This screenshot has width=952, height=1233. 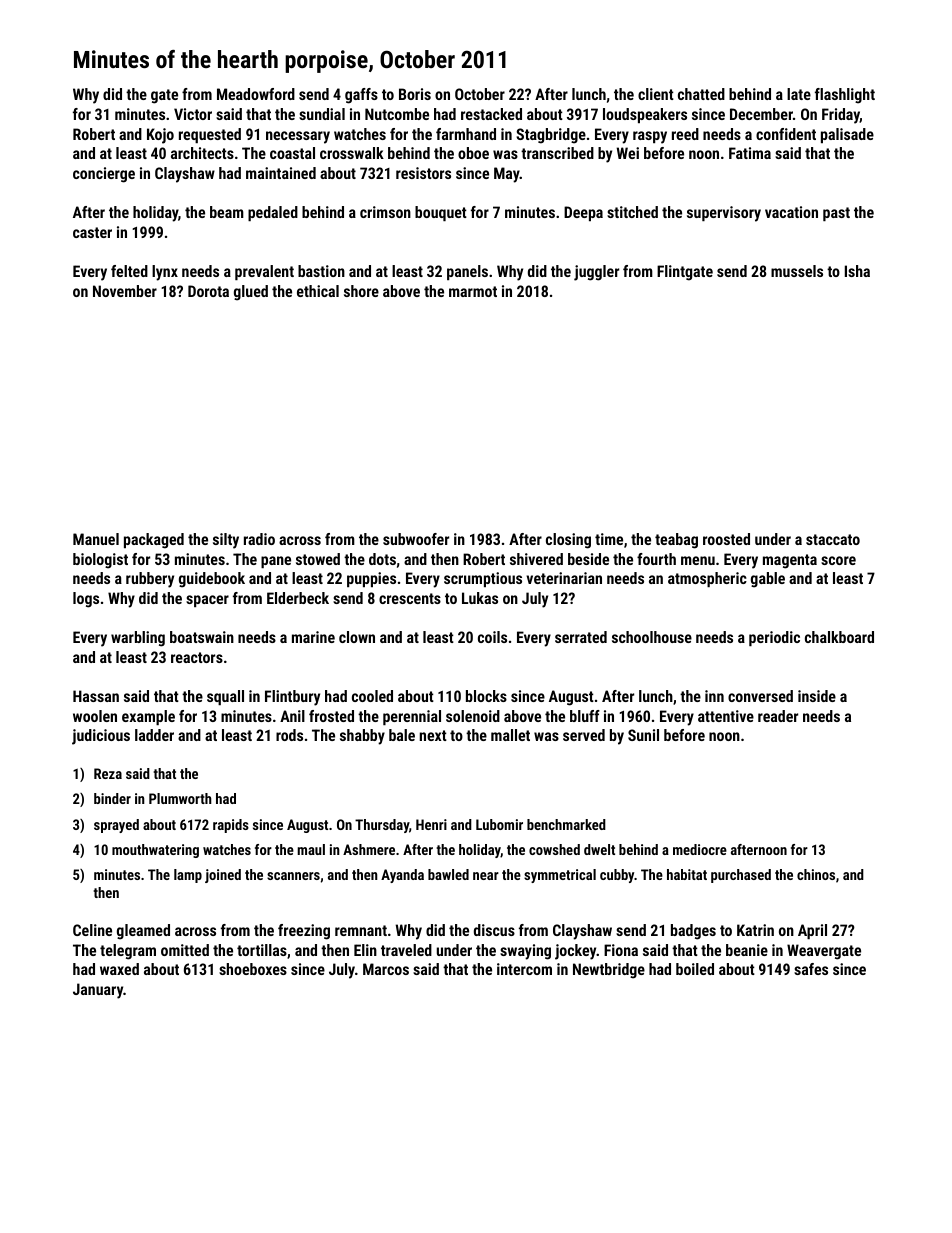 I want to click on staccato, so click(x=833, y=539).
